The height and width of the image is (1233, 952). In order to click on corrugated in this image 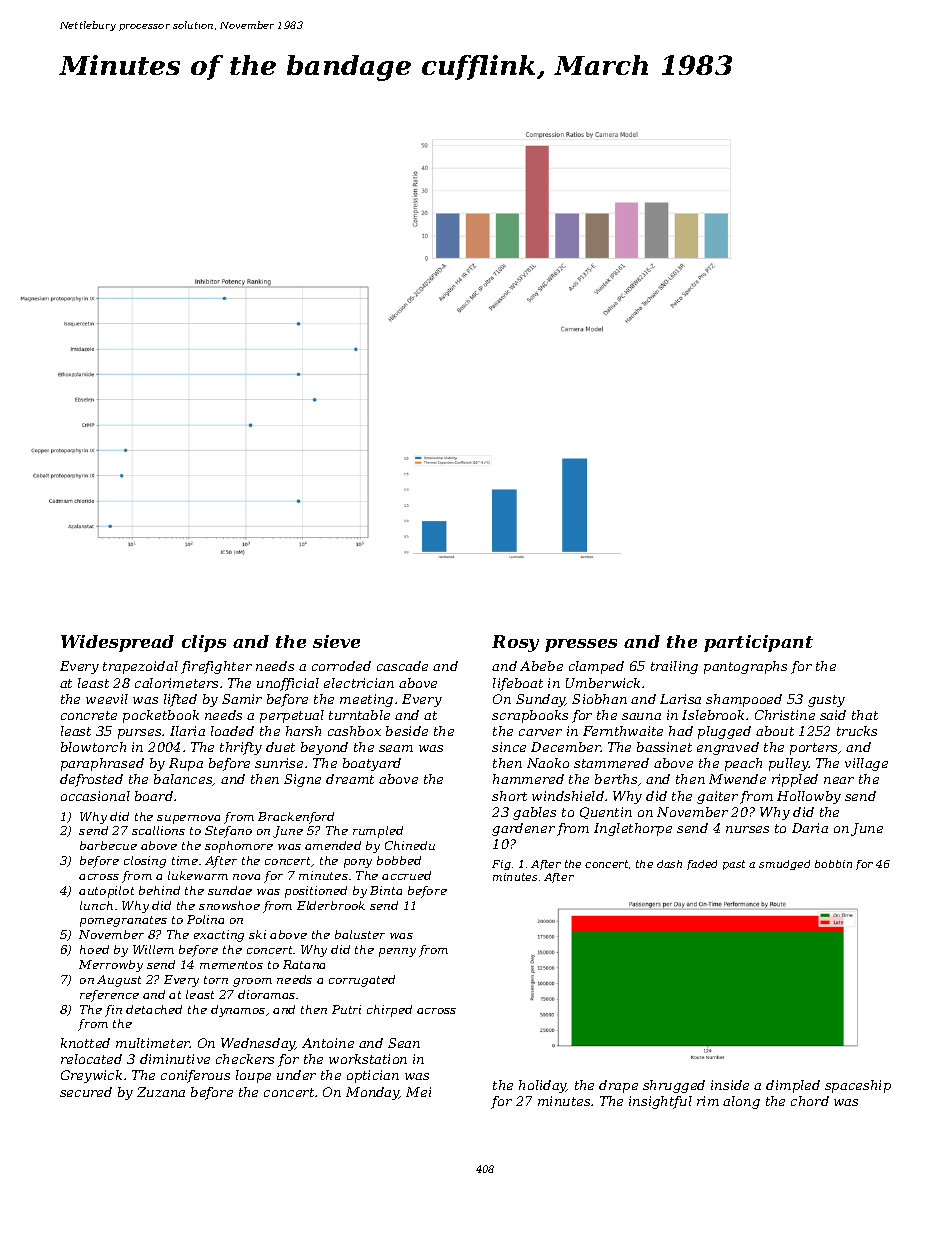, I will do `click(362, 981)`.
